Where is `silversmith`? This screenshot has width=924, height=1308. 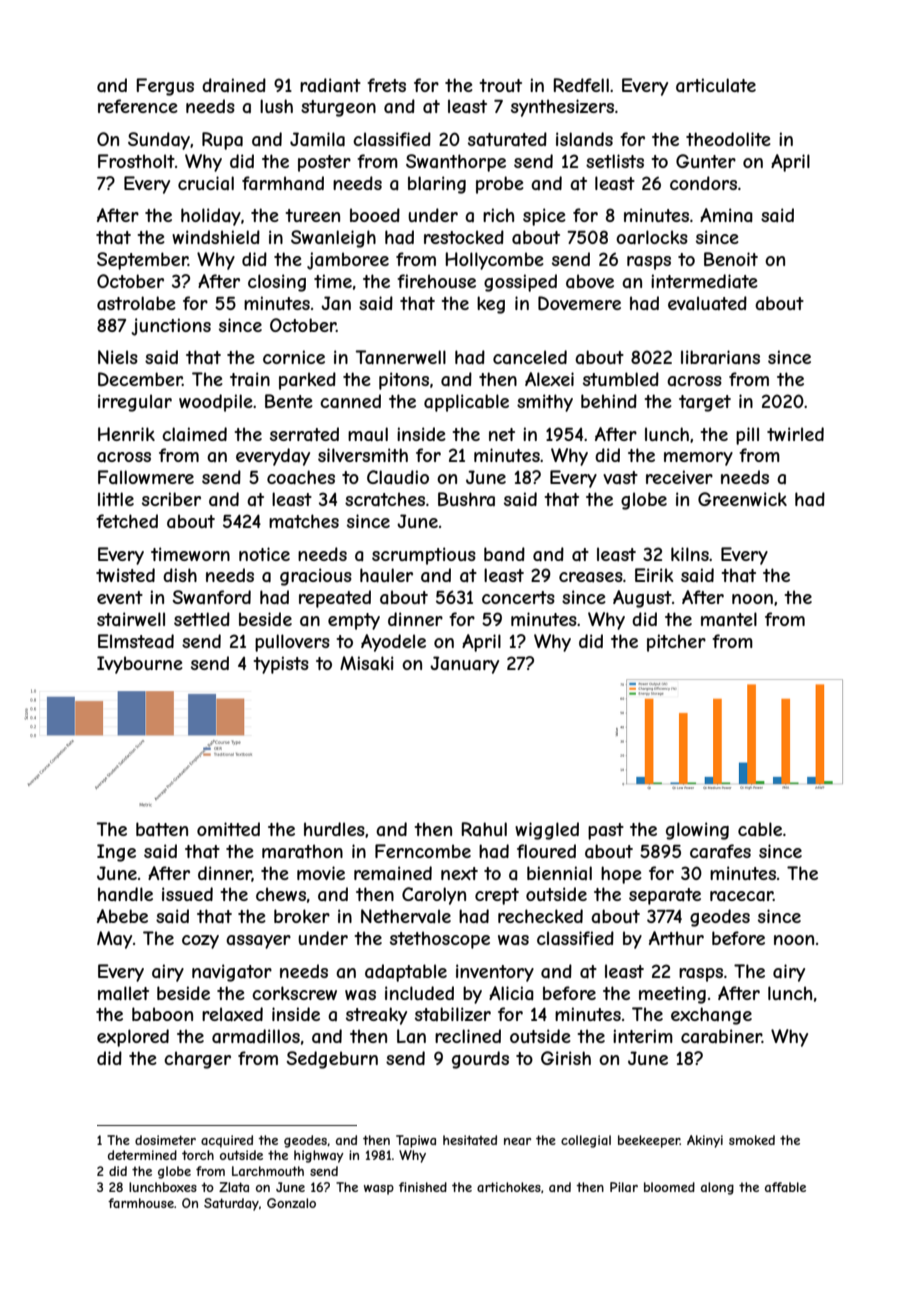
silversmith is located at coordinates (363, 455).
